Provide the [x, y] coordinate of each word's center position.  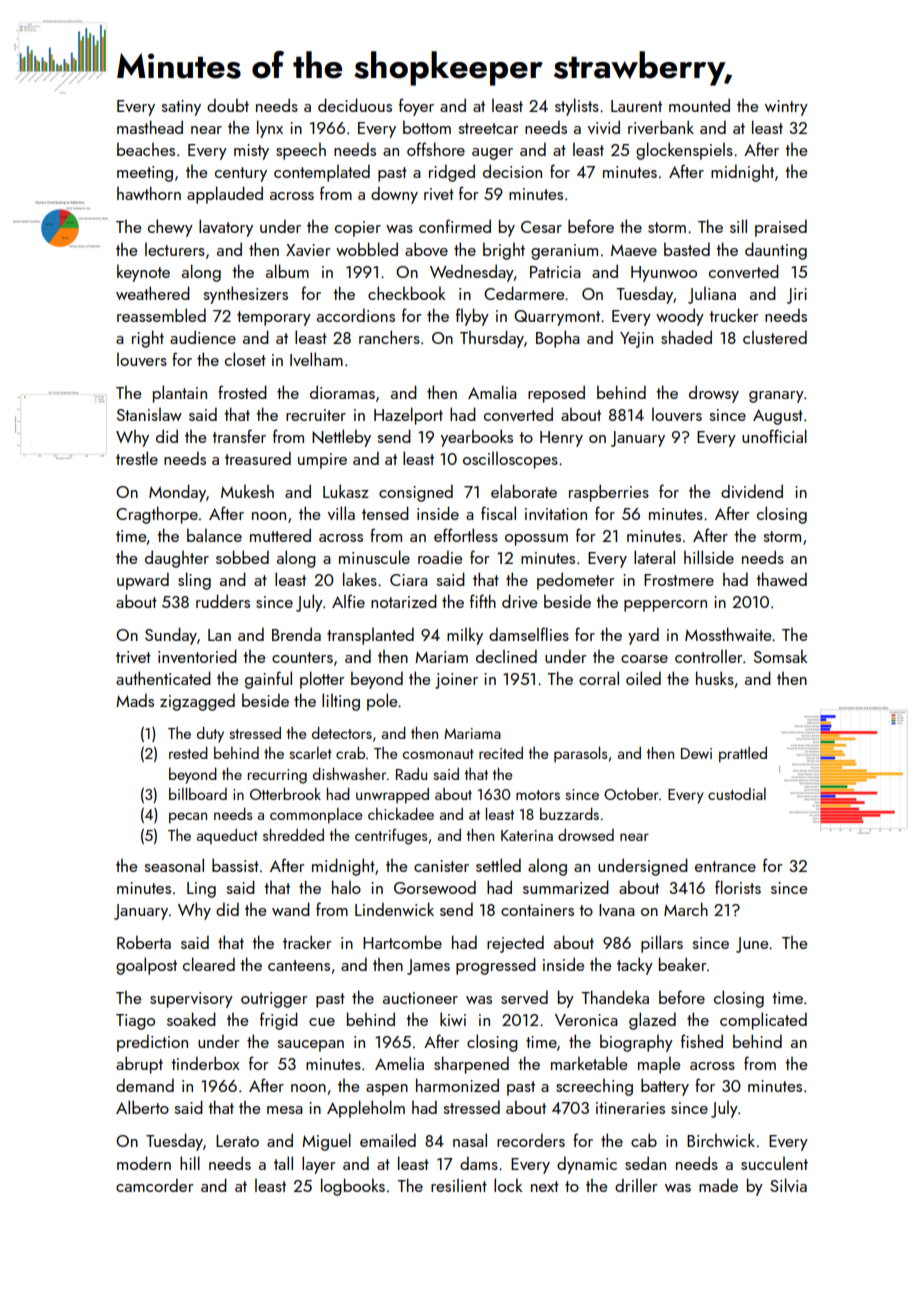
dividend [752, 491]
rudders [223, 601]
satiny [181, 108]
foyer [416, 107]
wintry [786, 108]
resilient [459, 1185]
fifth [483, 601]
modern [144, 1163]
